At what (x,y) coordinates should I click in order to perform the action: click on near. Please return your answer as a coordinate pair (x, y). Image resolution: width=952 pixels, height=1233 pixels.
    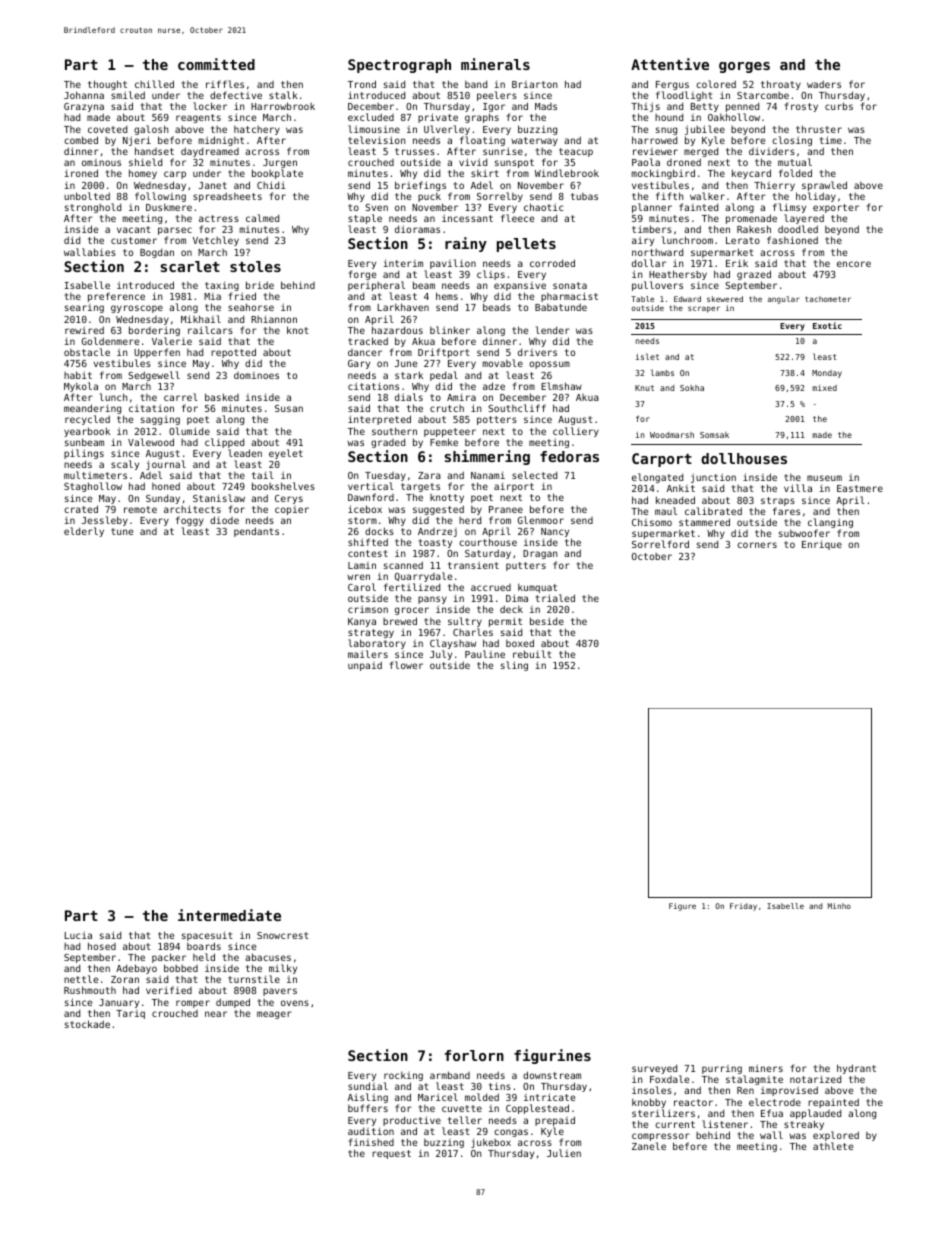
    Looking at the image, I should click on (216, 1014).
